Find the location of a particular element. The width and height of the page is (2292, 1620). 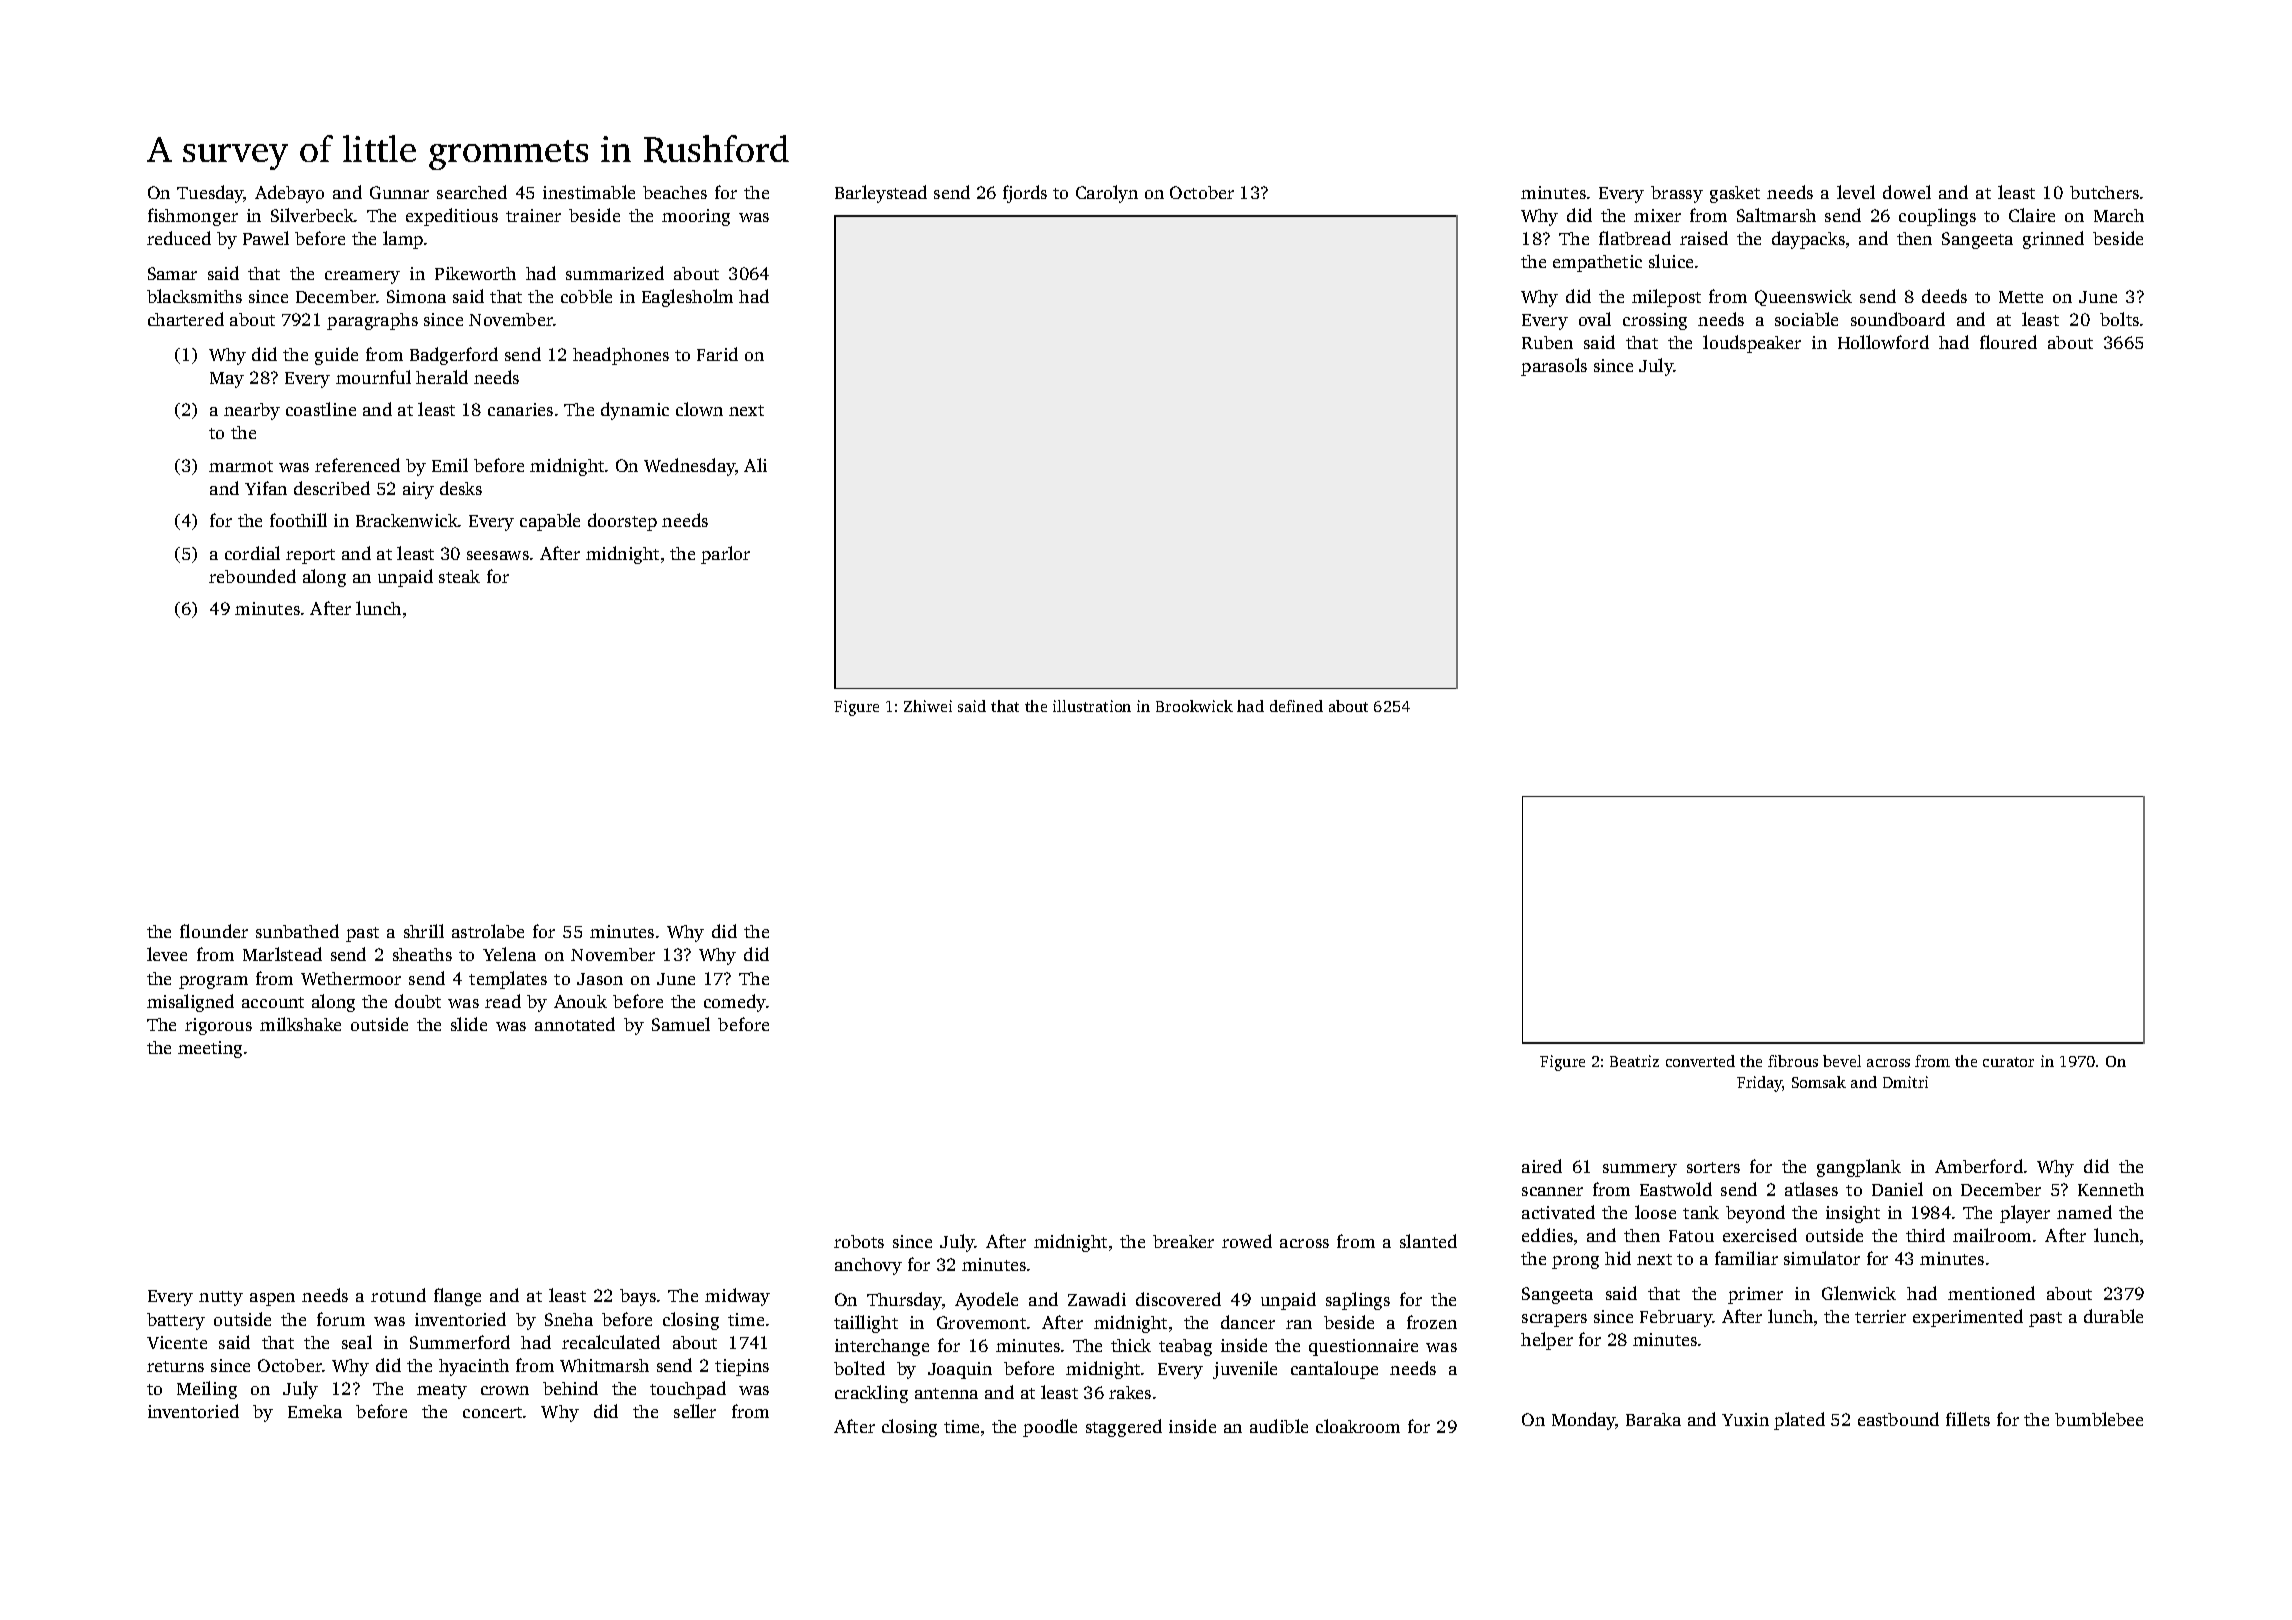

breaker is located at coordinates (1183, 1241).
